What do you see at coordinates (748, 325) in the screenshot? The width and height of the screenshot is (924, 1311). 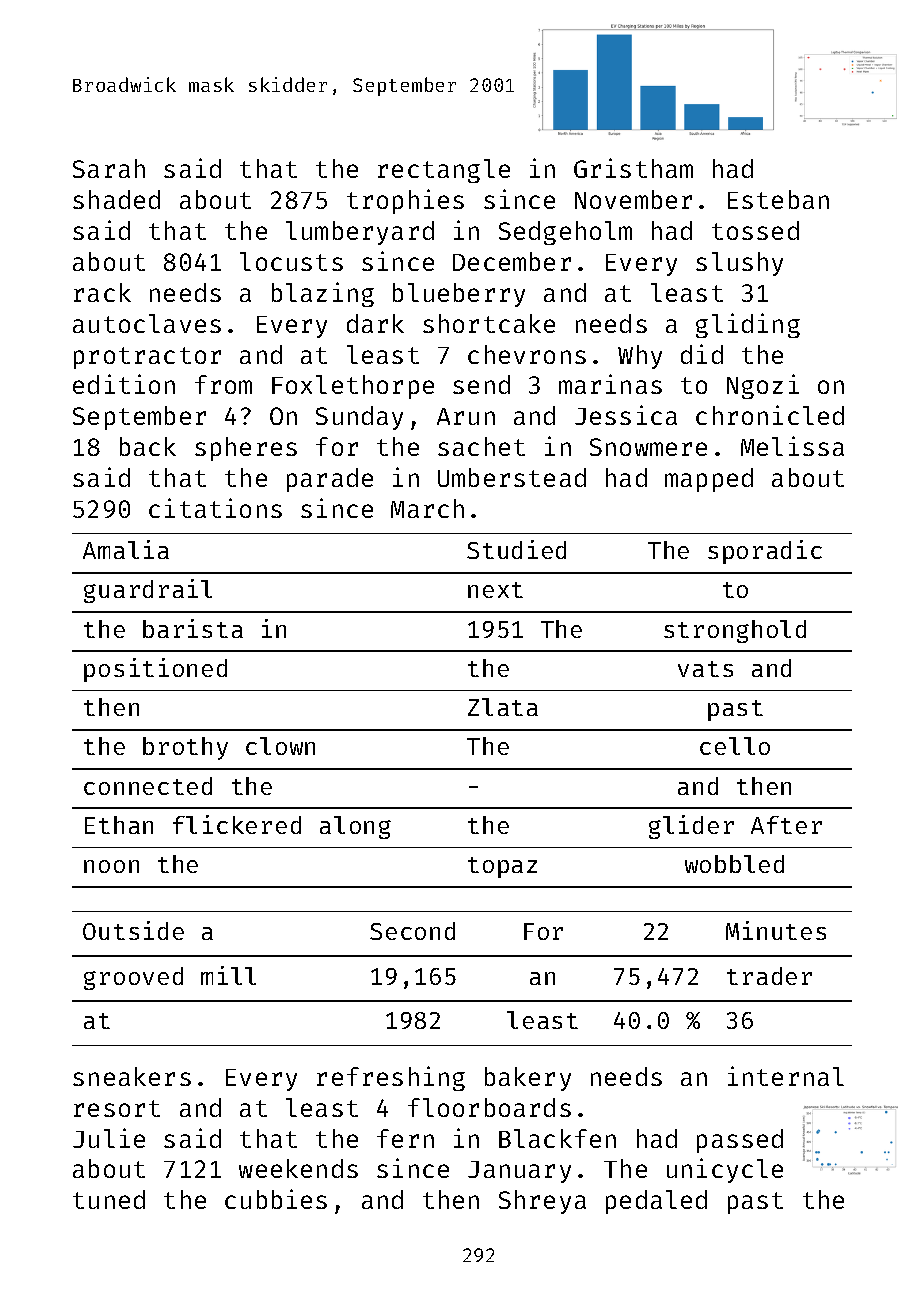 I see `gliding` at bounding box center [748, 325].
